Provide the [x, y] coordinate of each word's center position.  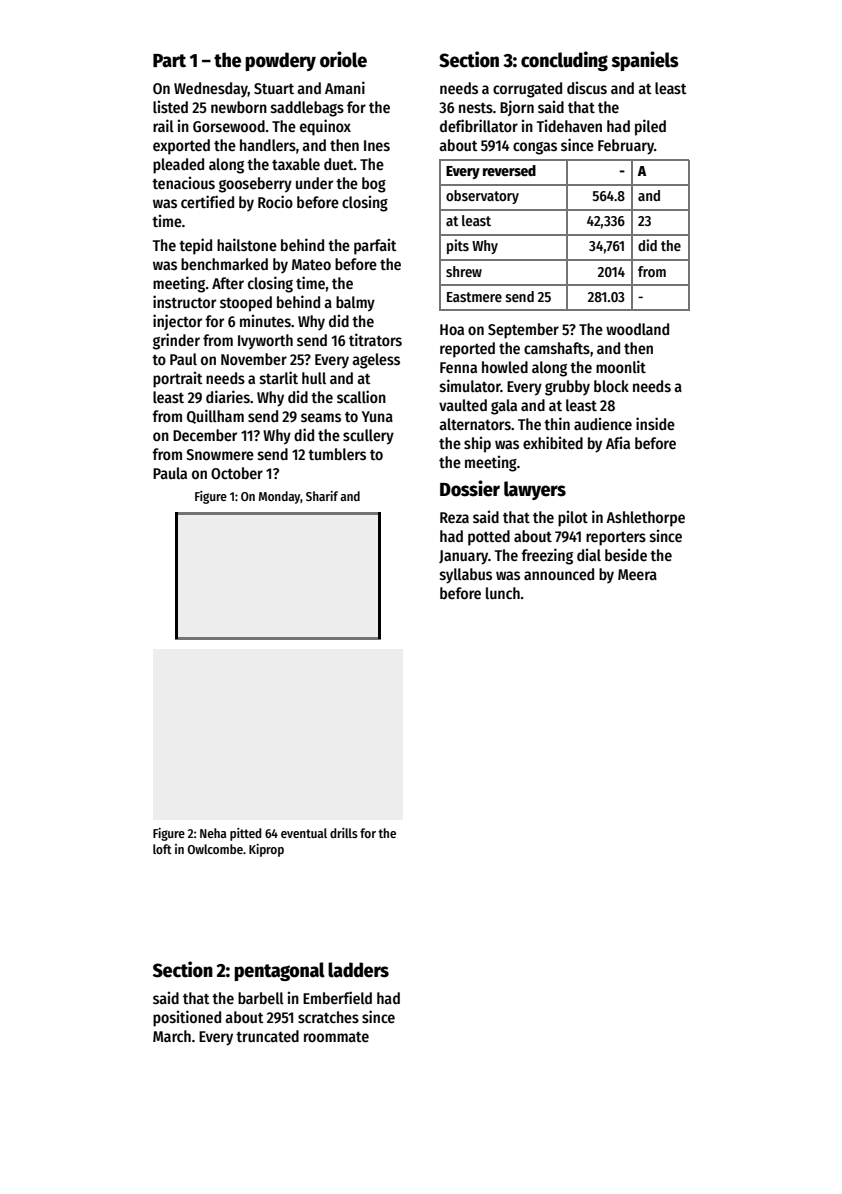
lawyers [535, 490]
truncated [267, 1036]
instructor [184, 301]
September [523, 331]
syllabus [466, 576]
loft [162, 849]
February [626, 147]
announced [559, 574]
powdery [280, 61]
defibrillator [479, 125]
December [205, 435]
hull [314, 378]
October [237, 473]
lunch [503, 593]
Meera [637, 574]
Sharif [322, 496]
